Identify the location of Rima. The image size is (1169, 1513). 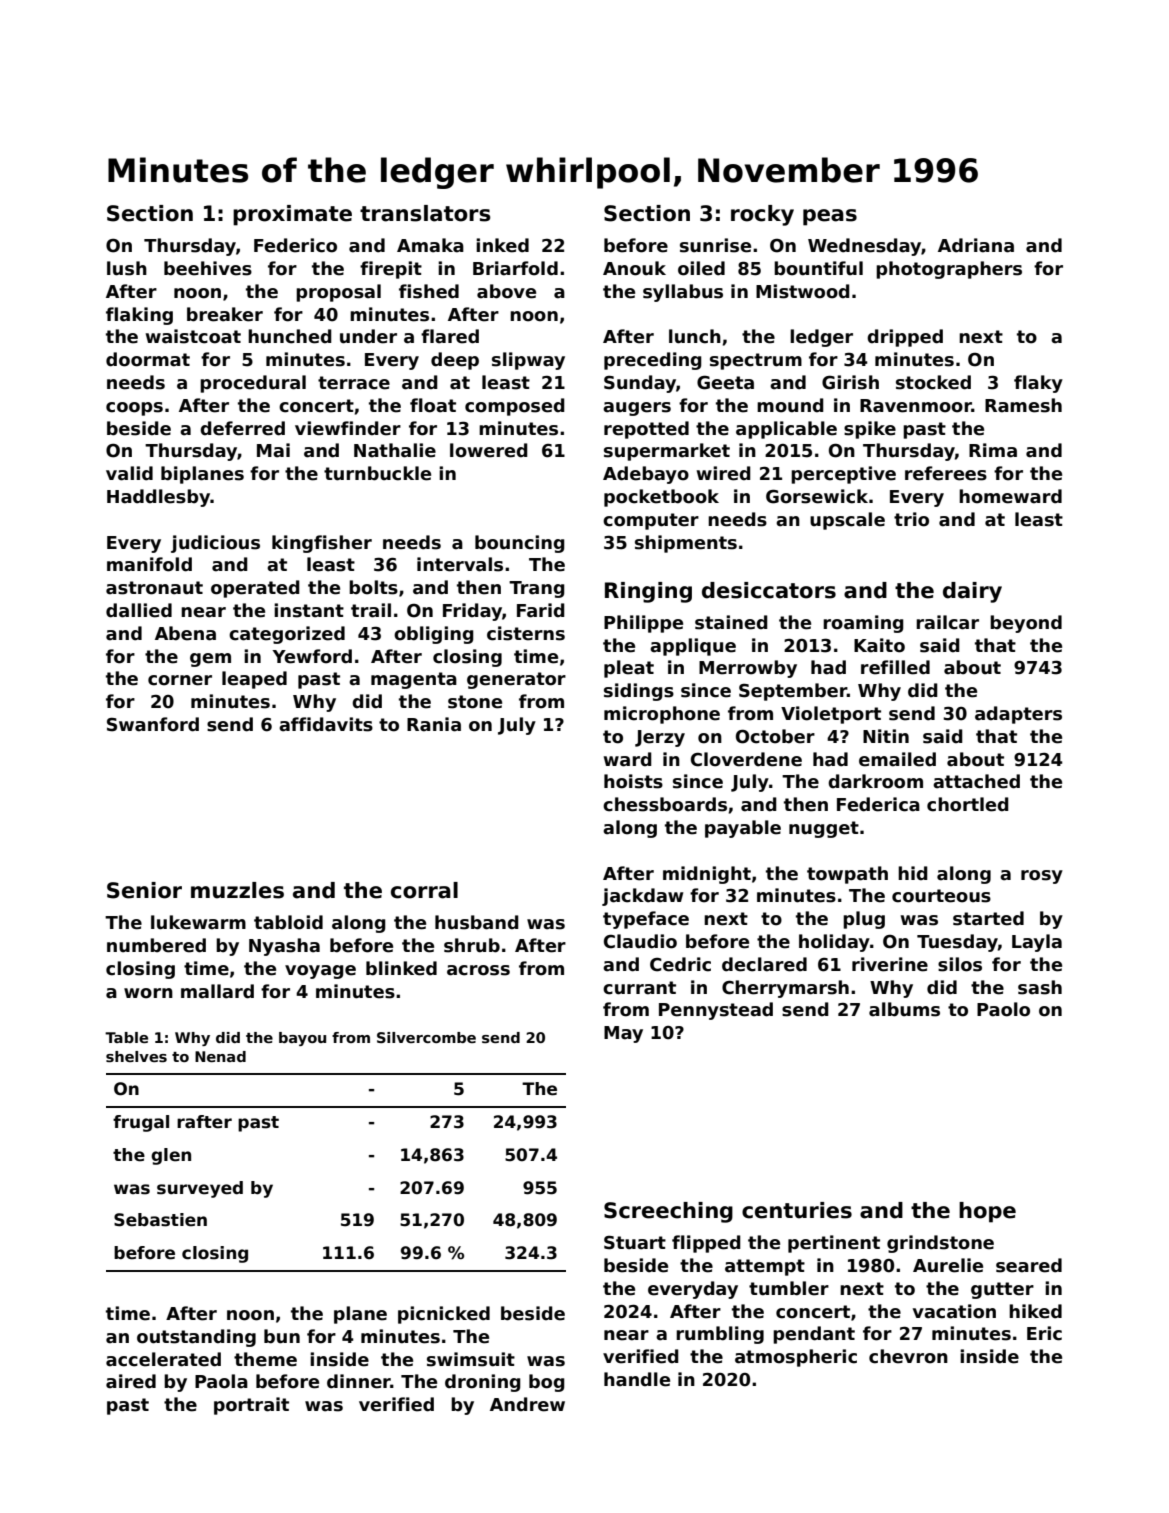
(993, 450).
